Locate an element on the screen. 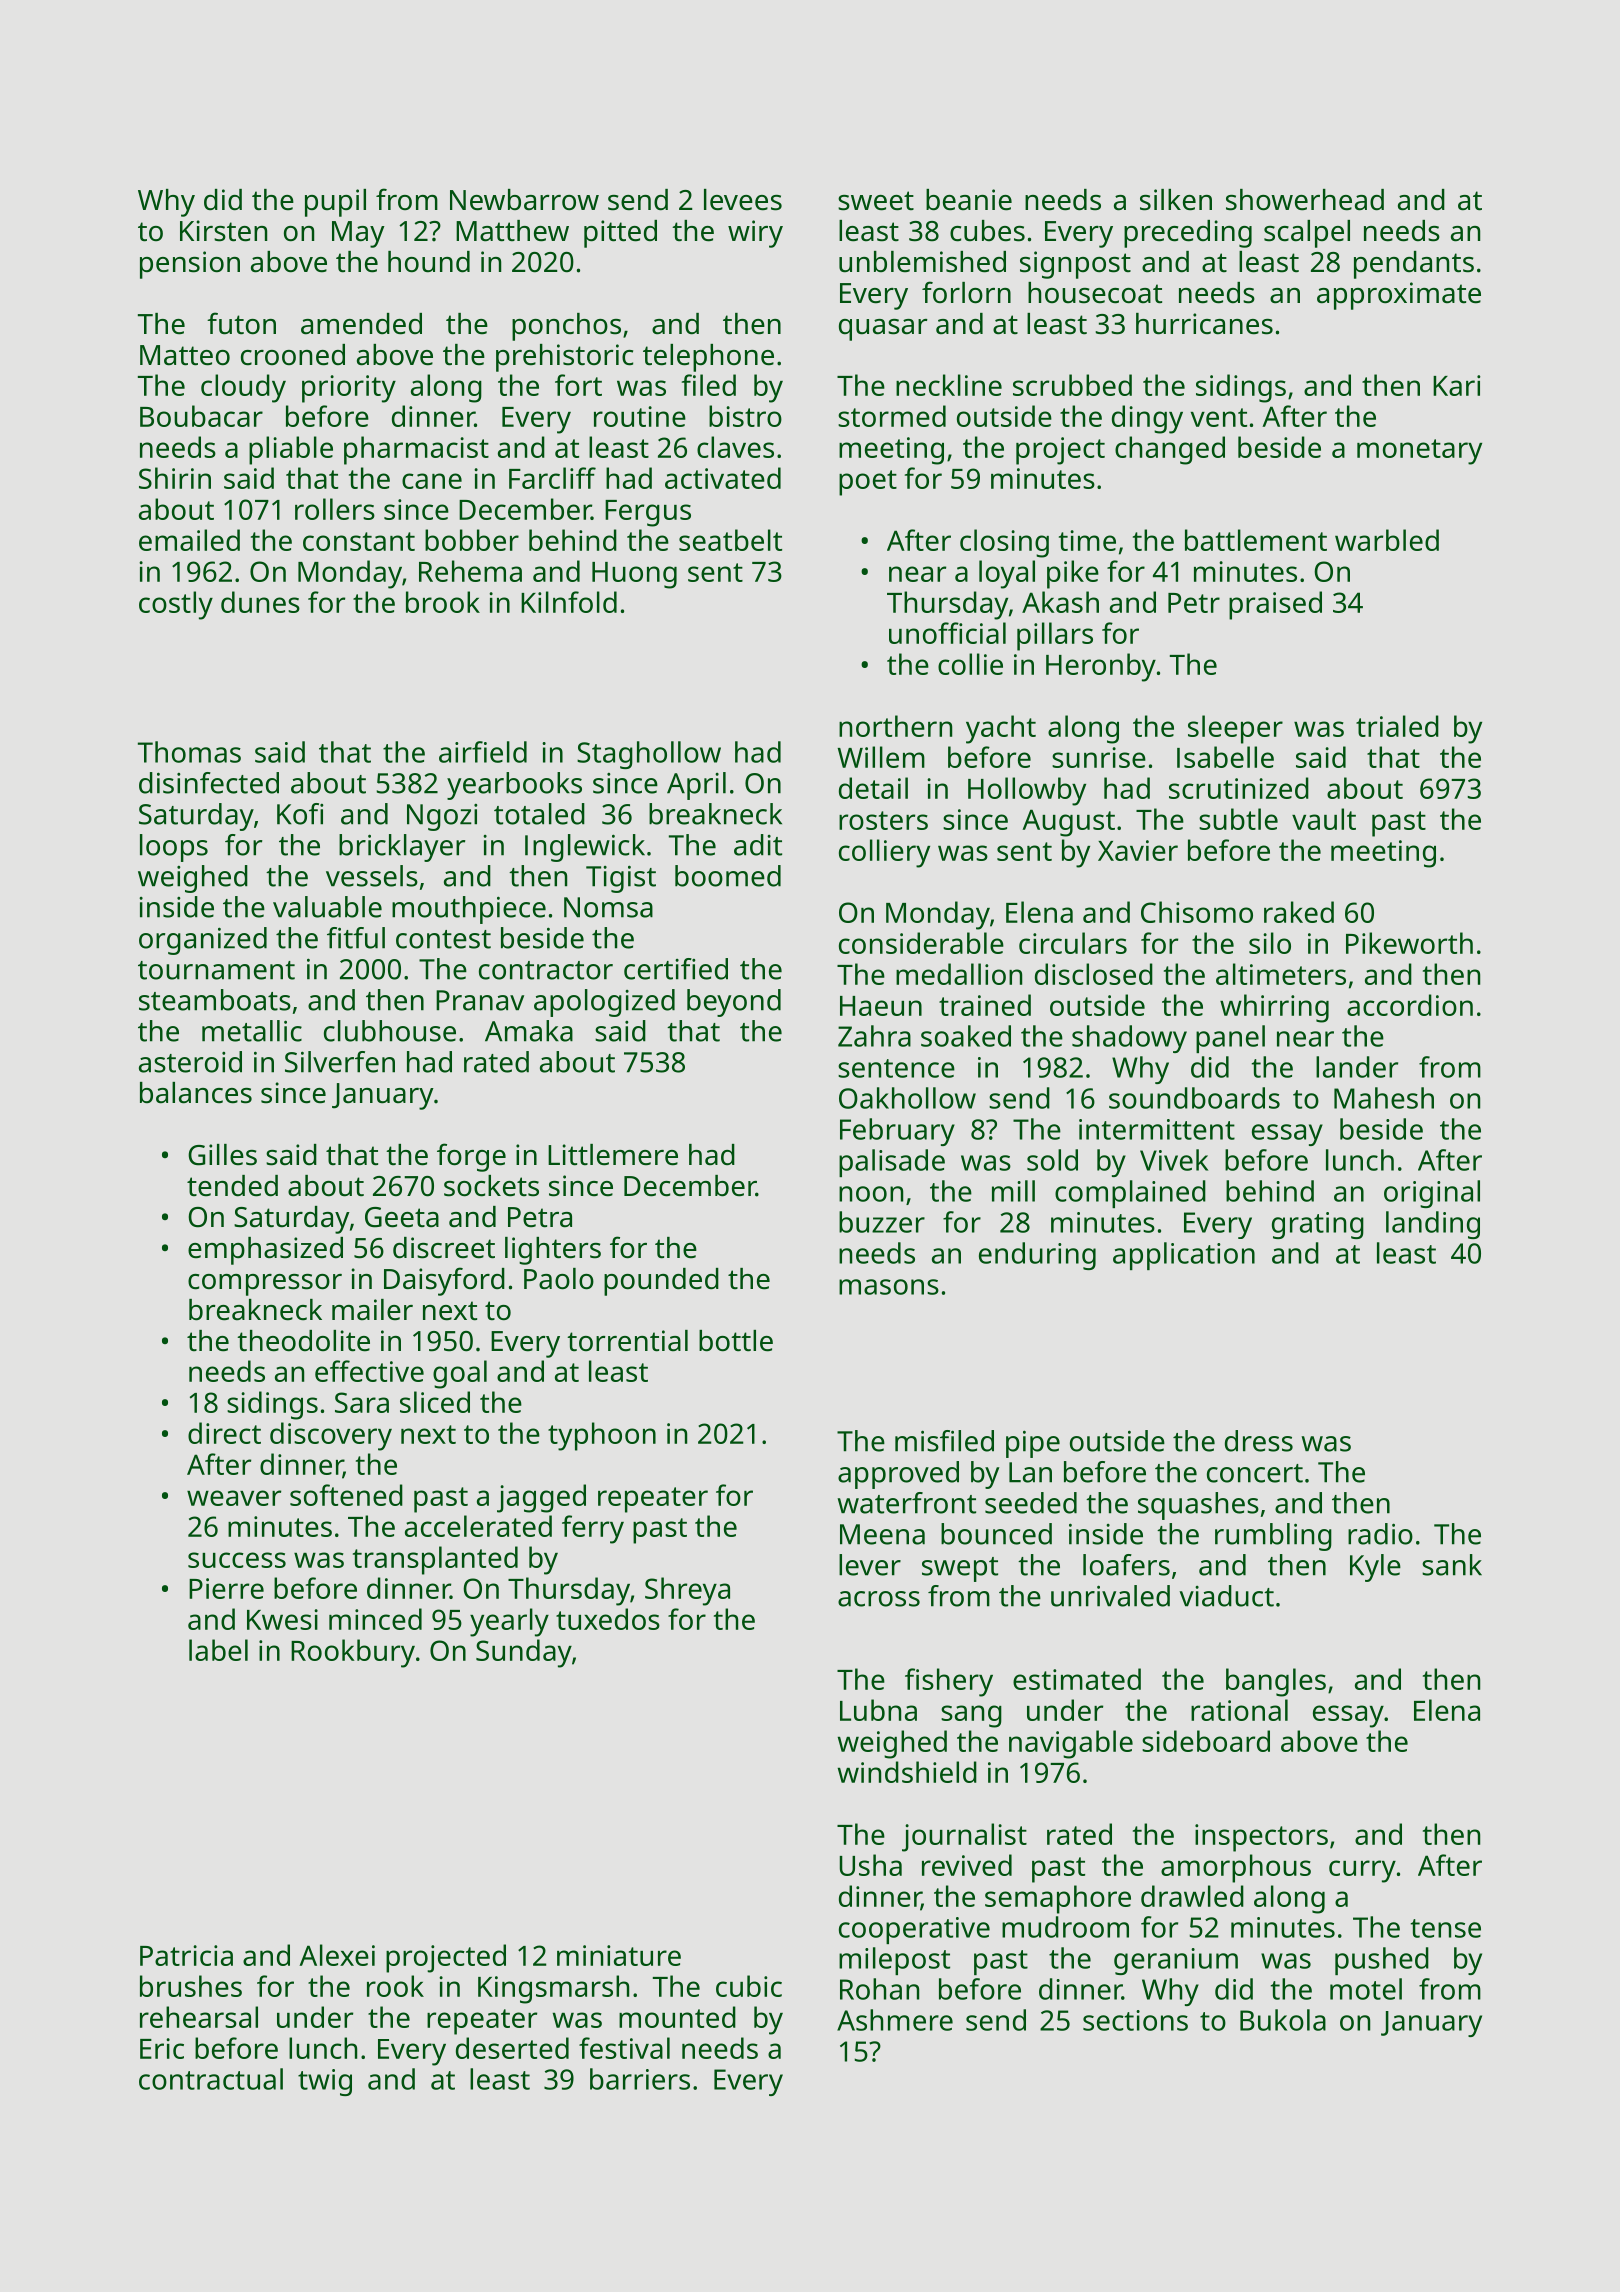 The width and height of the screenshot is (1620, 2292). Newbarrow is located at coordinates (524, 200).
